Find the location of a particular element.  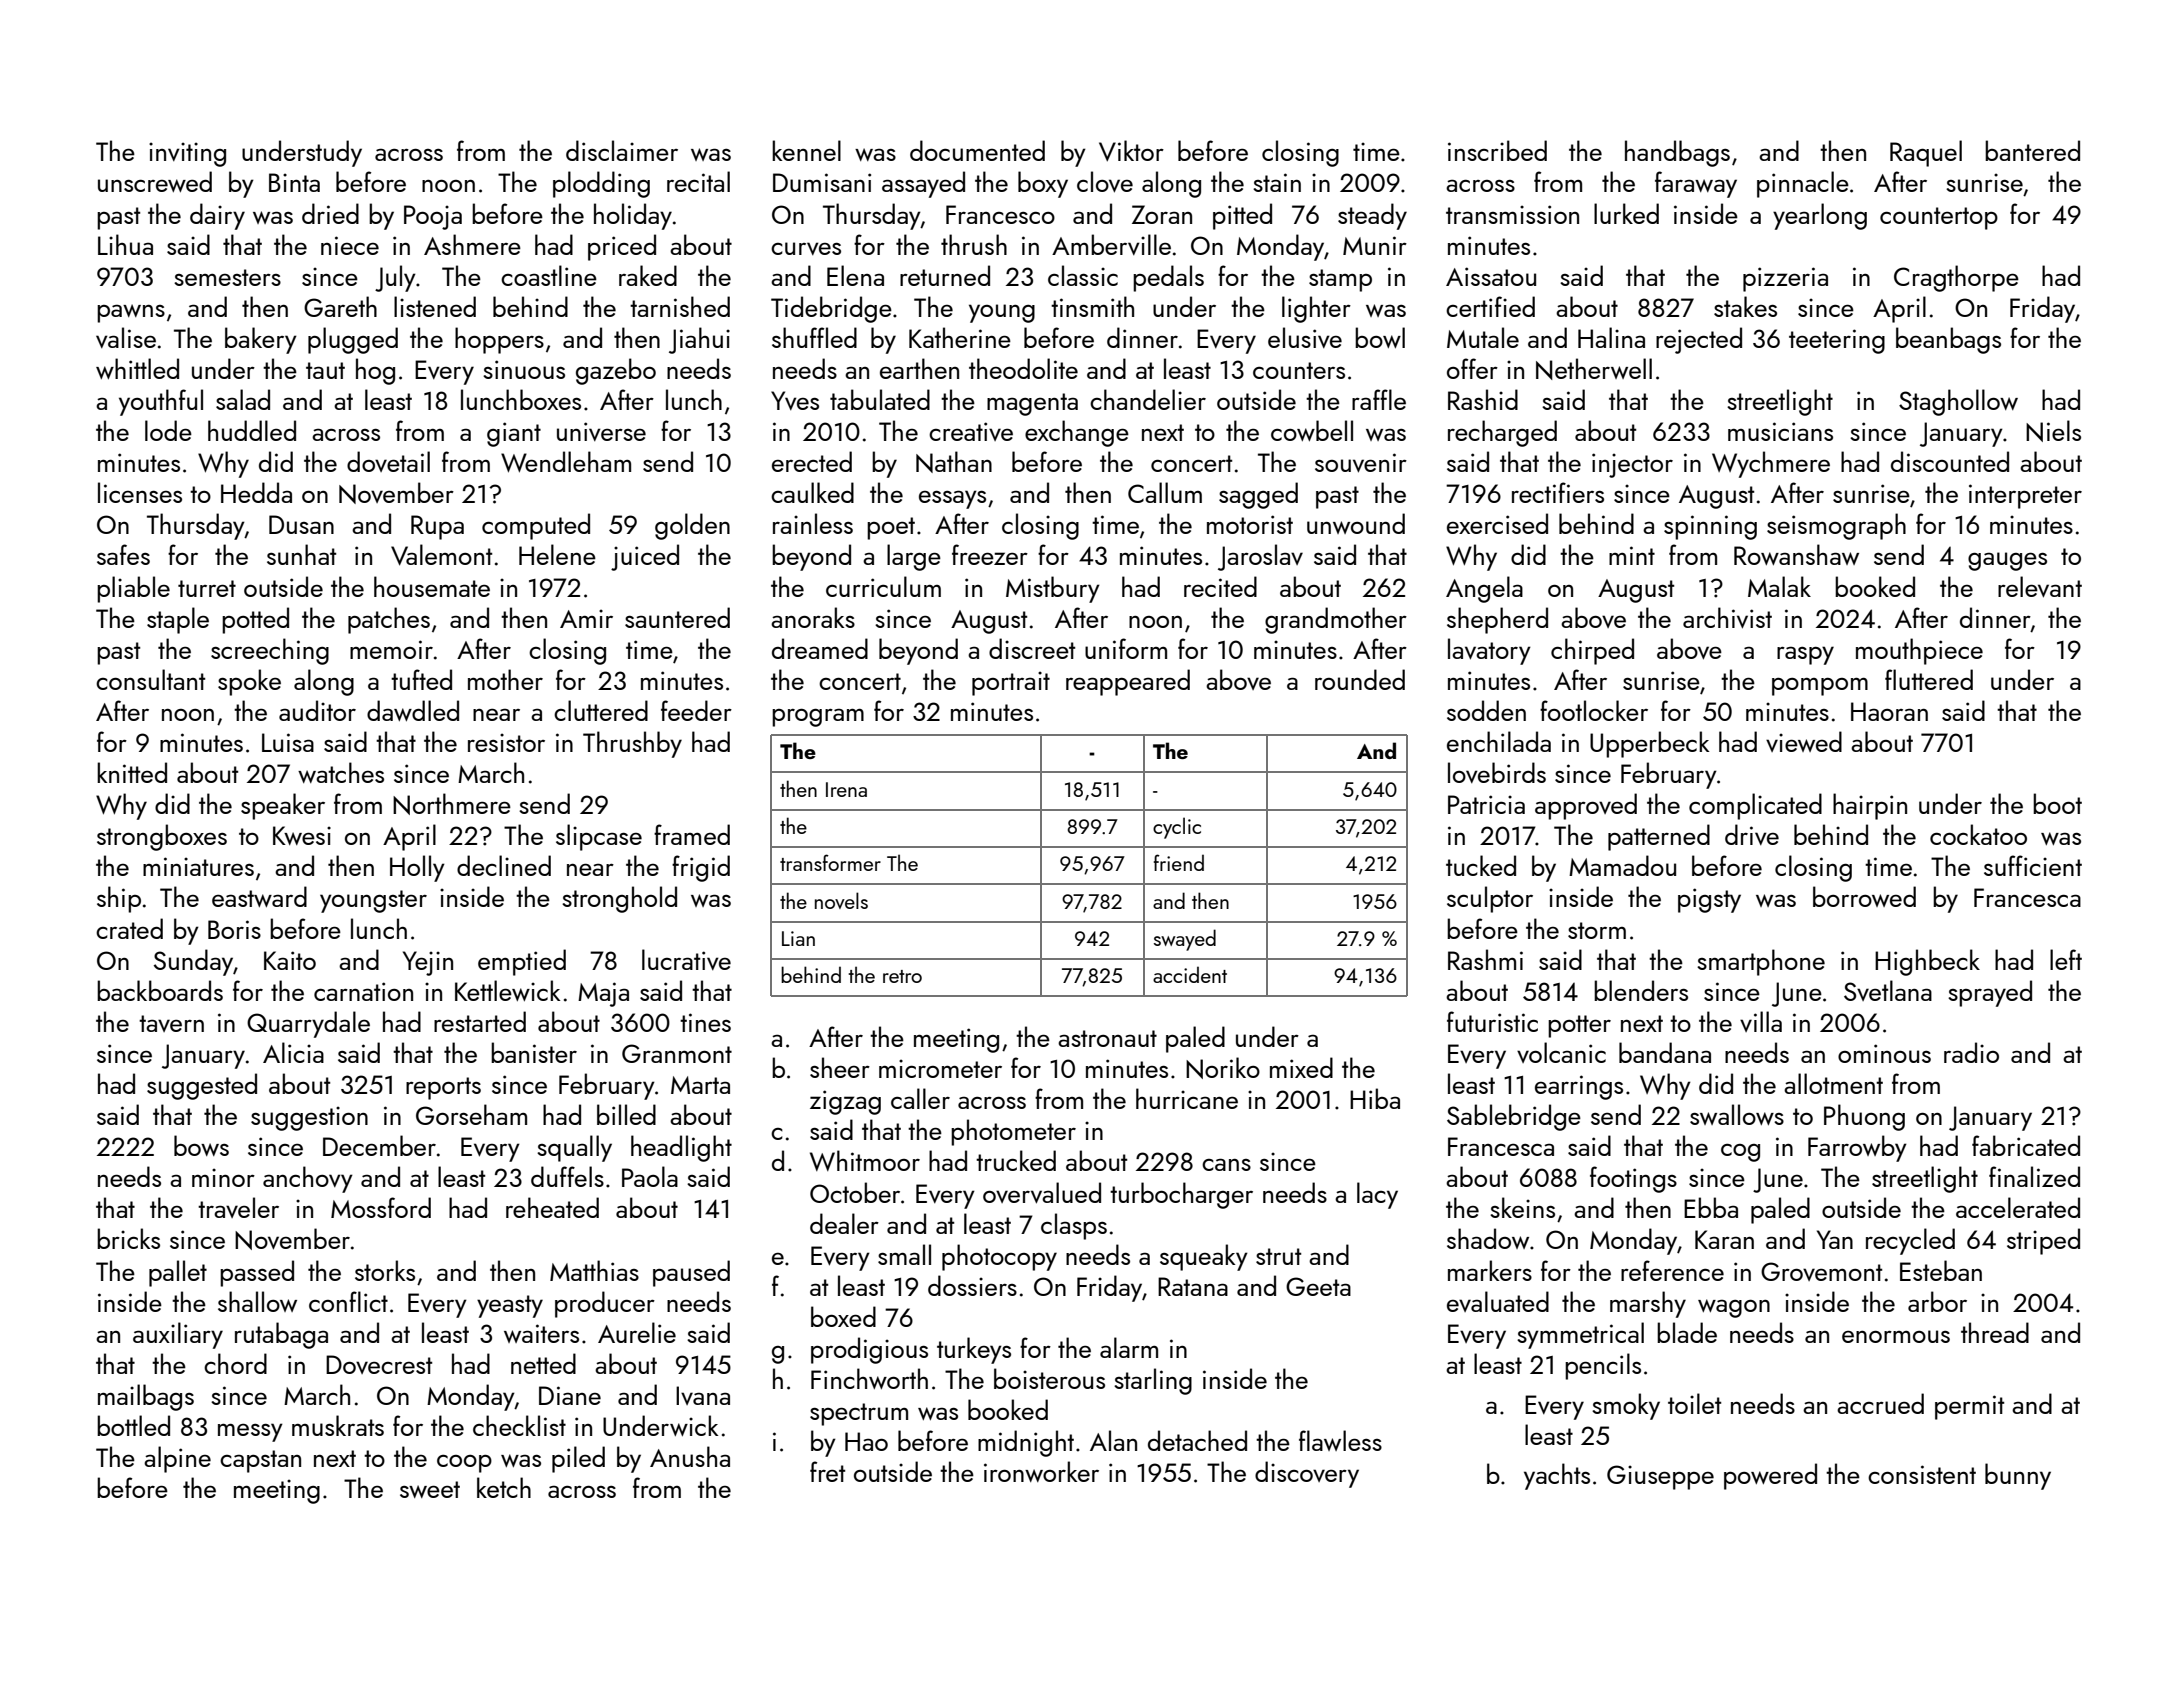

ominous is located at coordinates (1884, 1053).
